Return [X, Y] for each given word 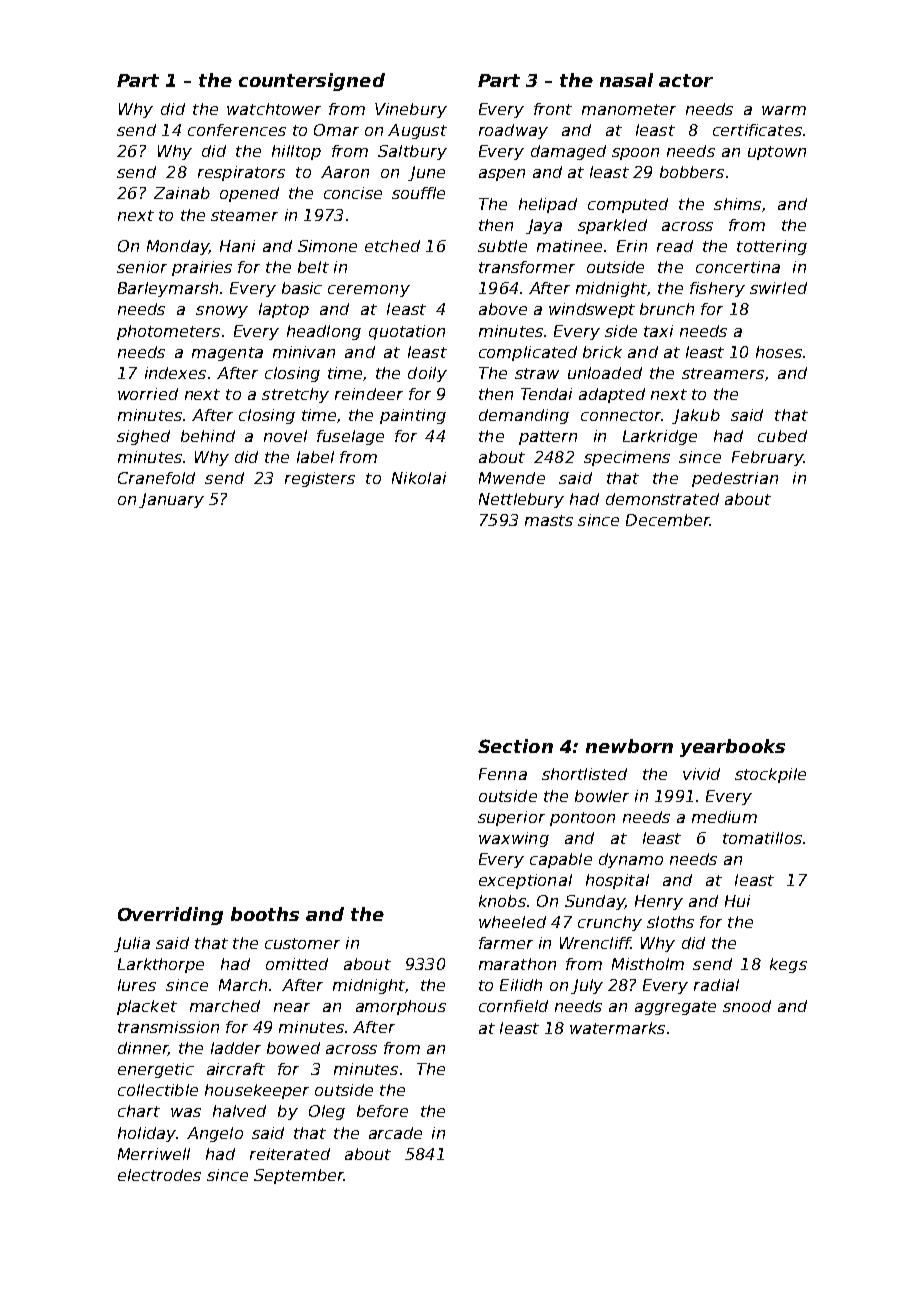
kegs [788, 965]
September [299, 1176]
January [171, 500]
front [553, 109]
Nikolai [419, 478]
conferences [237, 130]
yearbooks [732, 748]
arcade [395, 1133]
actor [686, 80]
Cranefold [156, 478]
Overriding [170, 916]
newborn [629, 746]
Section [515, 746]
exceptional [525, 881]
